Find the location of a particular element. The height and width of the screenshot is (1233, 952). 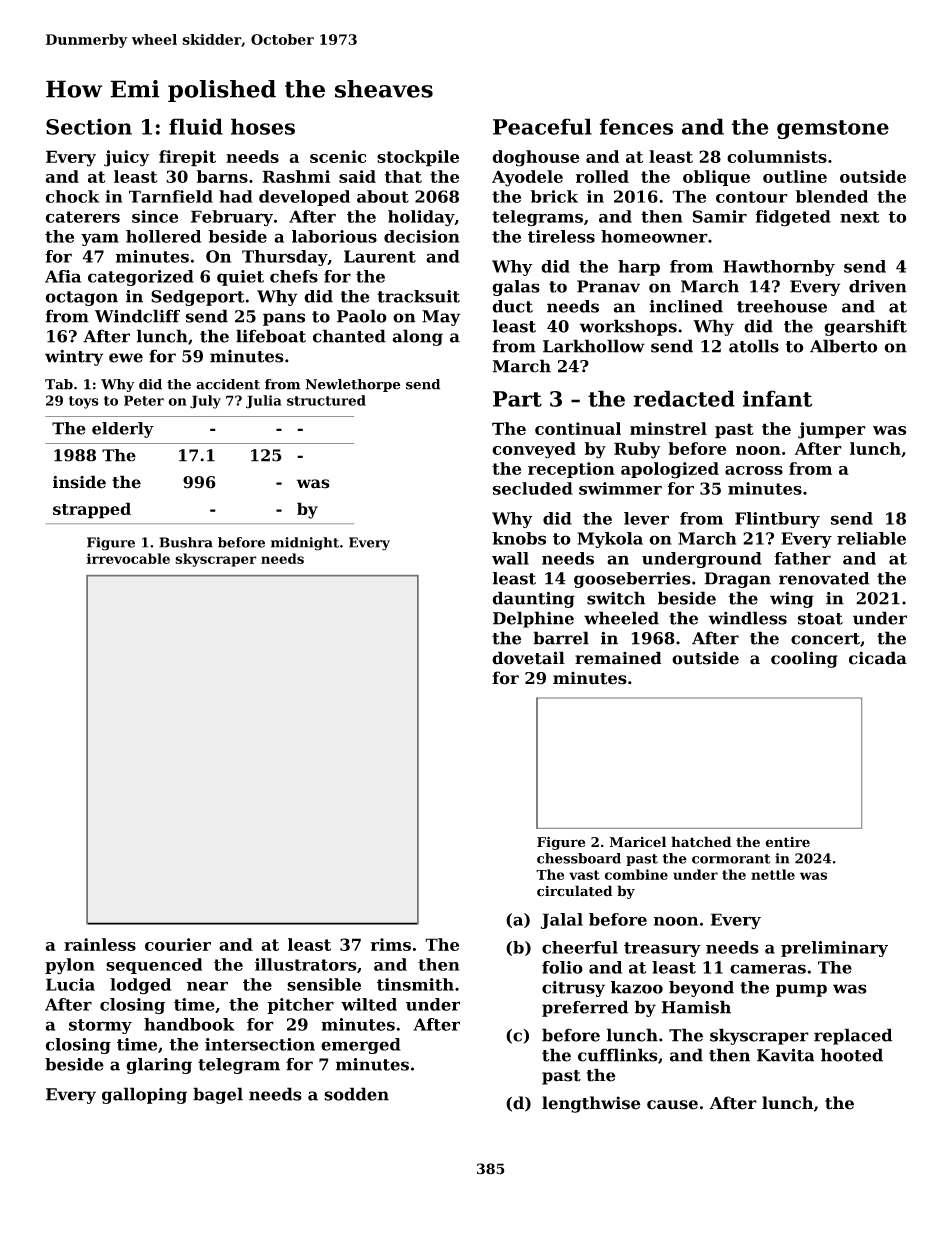

galloping is located at coordinates (144, 1095).
